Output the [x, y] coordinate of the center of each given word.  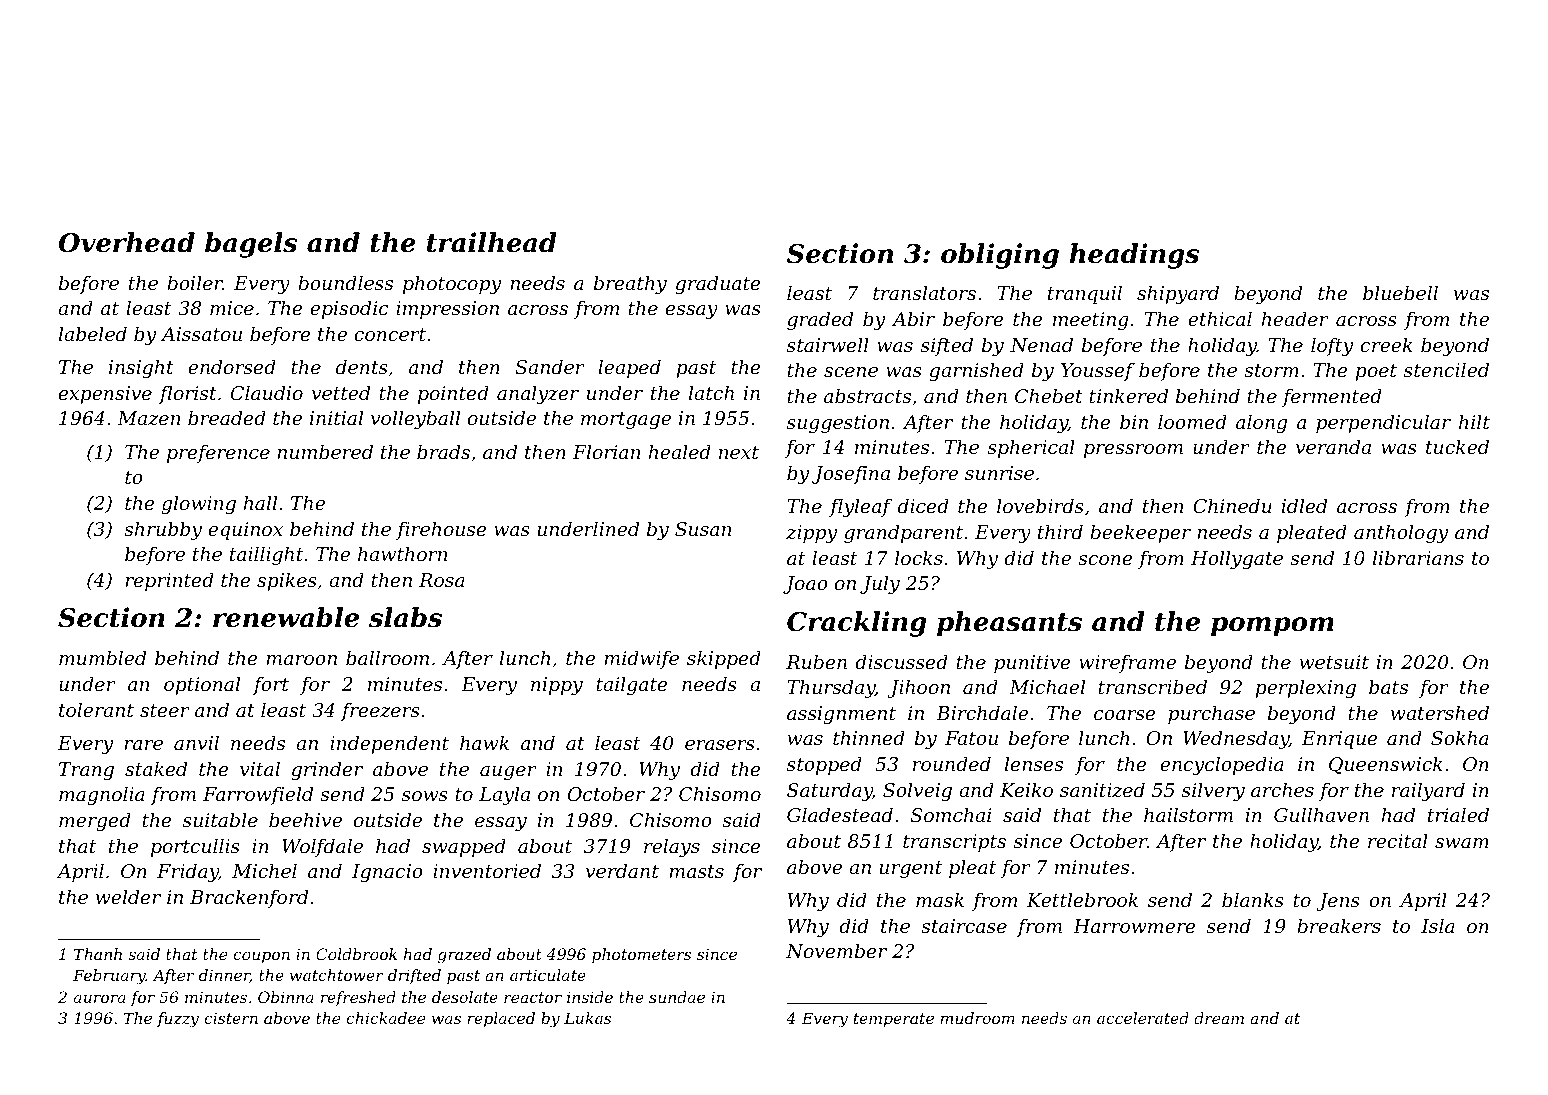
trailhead [492, 242]
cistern [231, 1018]
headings [1134, 256]
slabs [405, 617]
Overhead [127, 242]
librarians [1418, 557]
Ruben [816, 661]
